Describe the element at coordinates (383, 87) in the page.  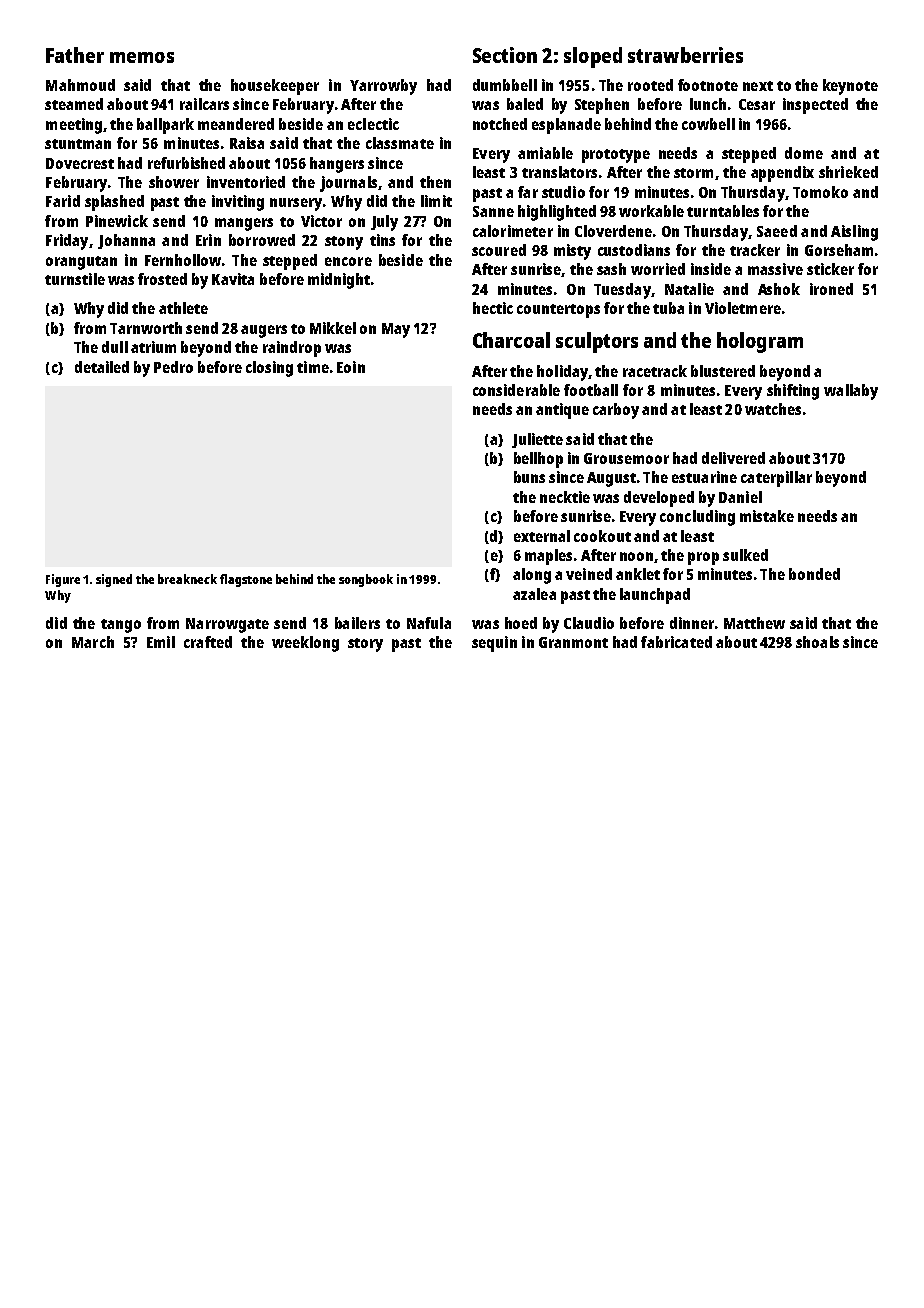
I see `Yarrowby` at that location.
